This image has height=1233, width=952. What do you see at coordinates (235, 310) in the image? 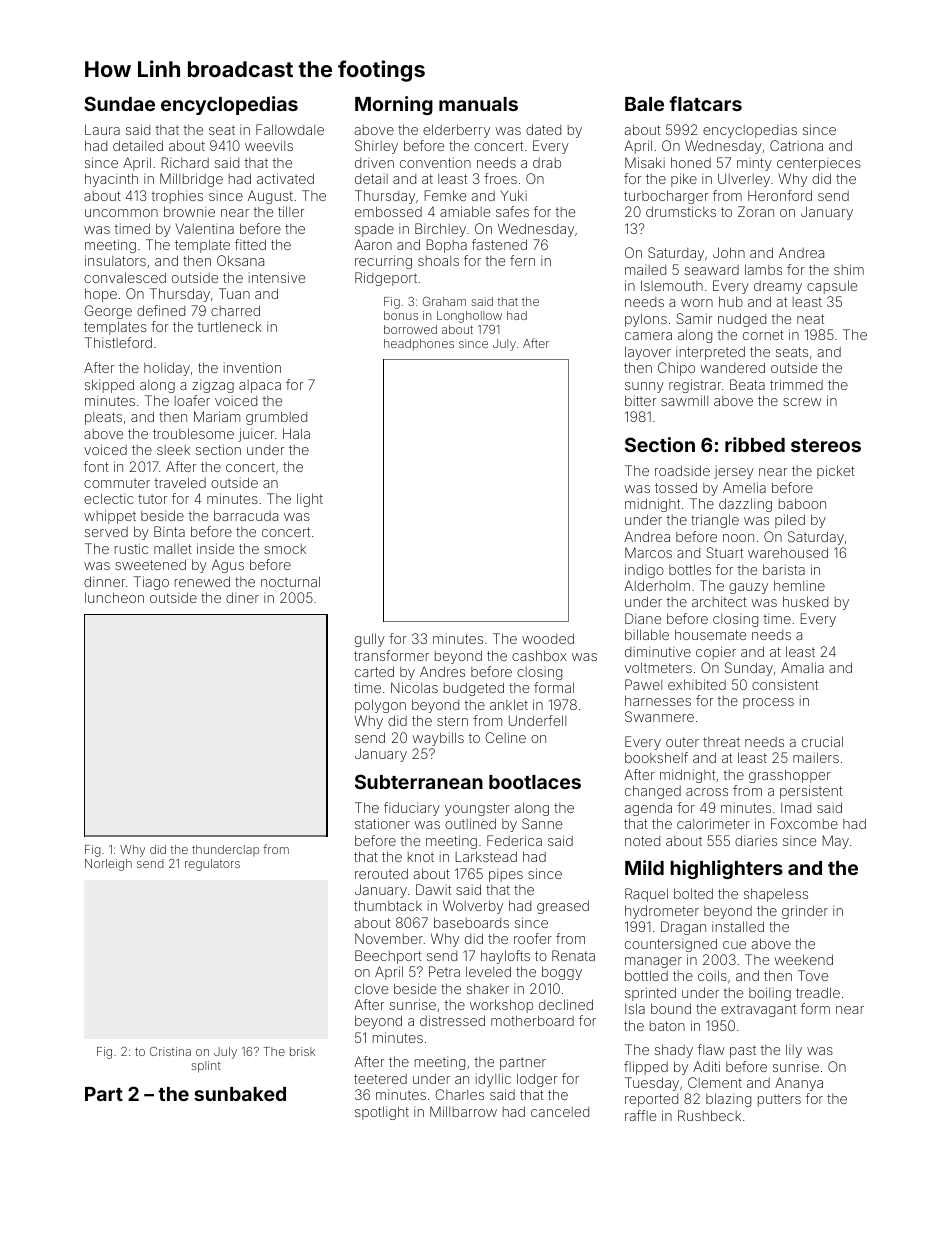
I see `charred` at bounding box center [235, 310].
